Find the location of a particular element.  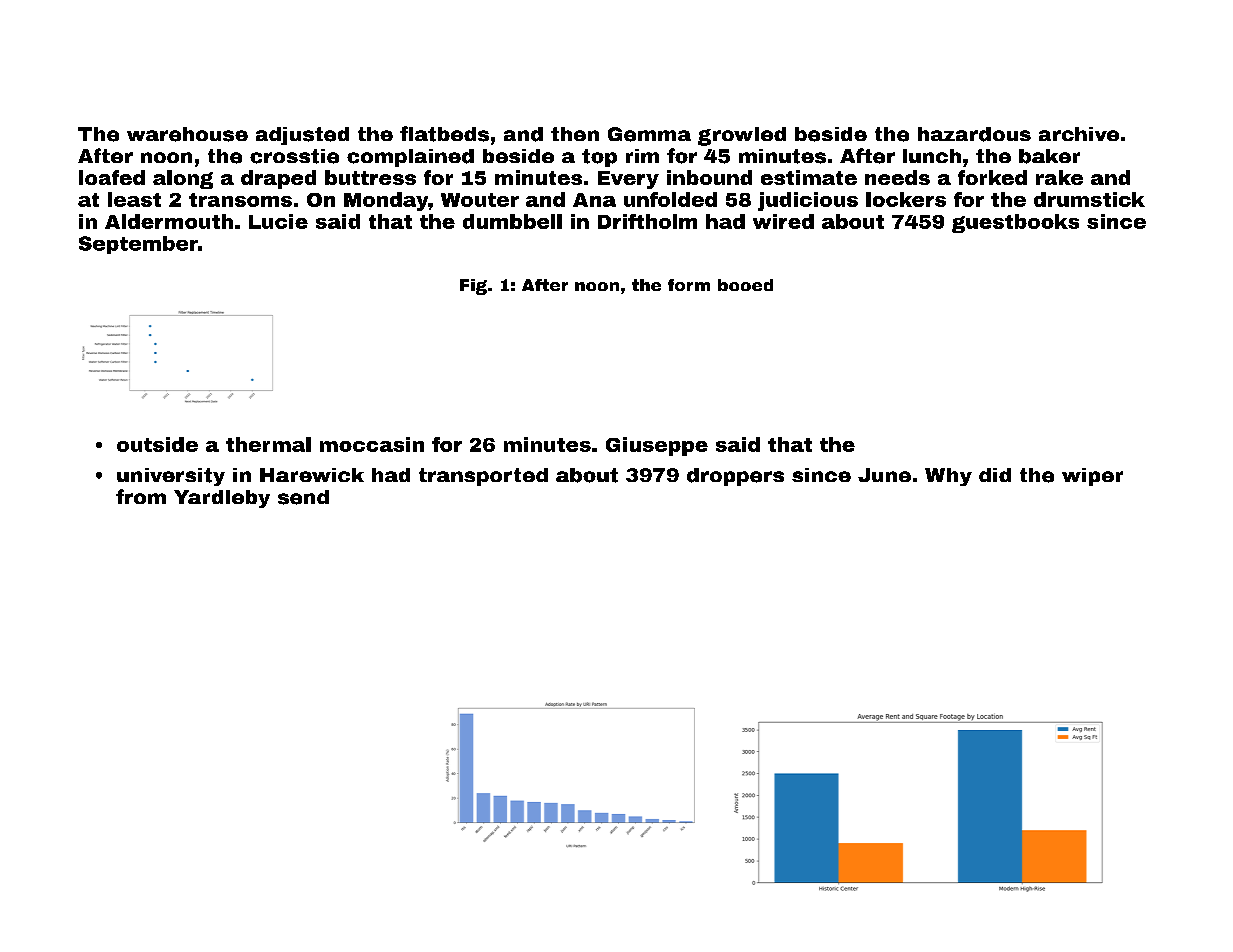

baker is located at coordinates (1049, 156).
